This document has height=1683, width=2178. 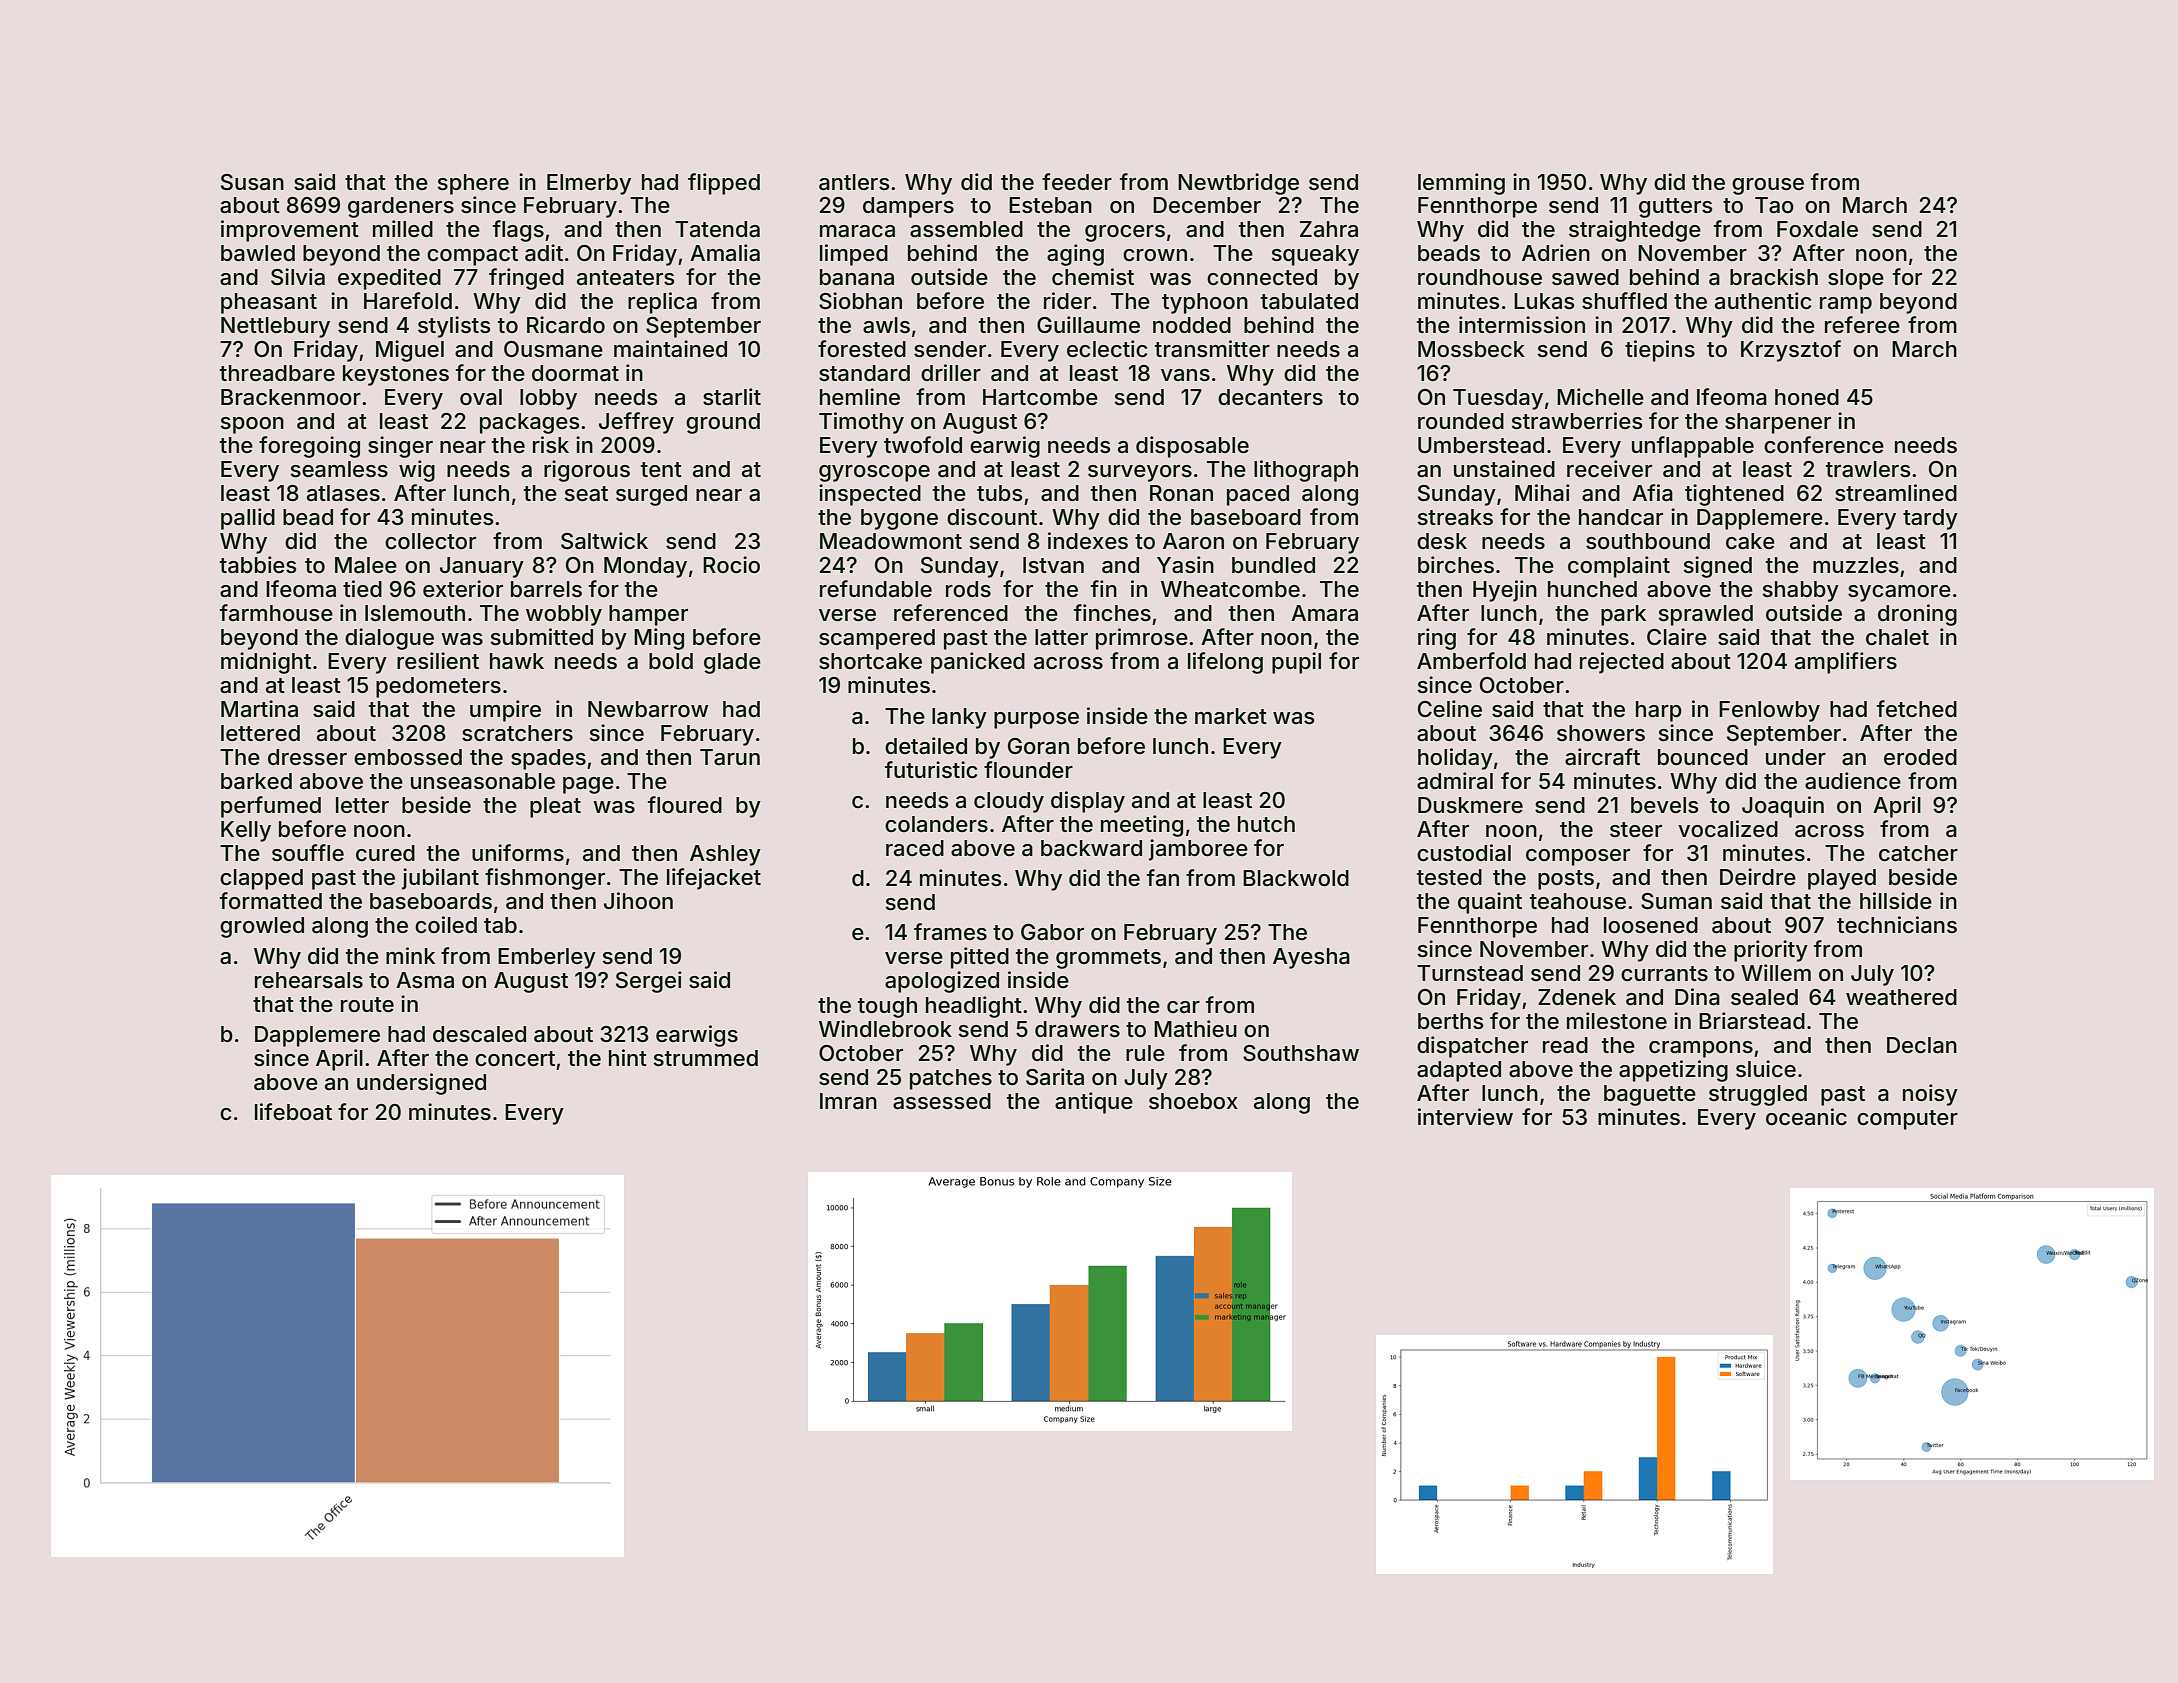 What do you see at coordinates (1676, 208) in the document?
I see `gutters` at bounding box center [1676, 208].
